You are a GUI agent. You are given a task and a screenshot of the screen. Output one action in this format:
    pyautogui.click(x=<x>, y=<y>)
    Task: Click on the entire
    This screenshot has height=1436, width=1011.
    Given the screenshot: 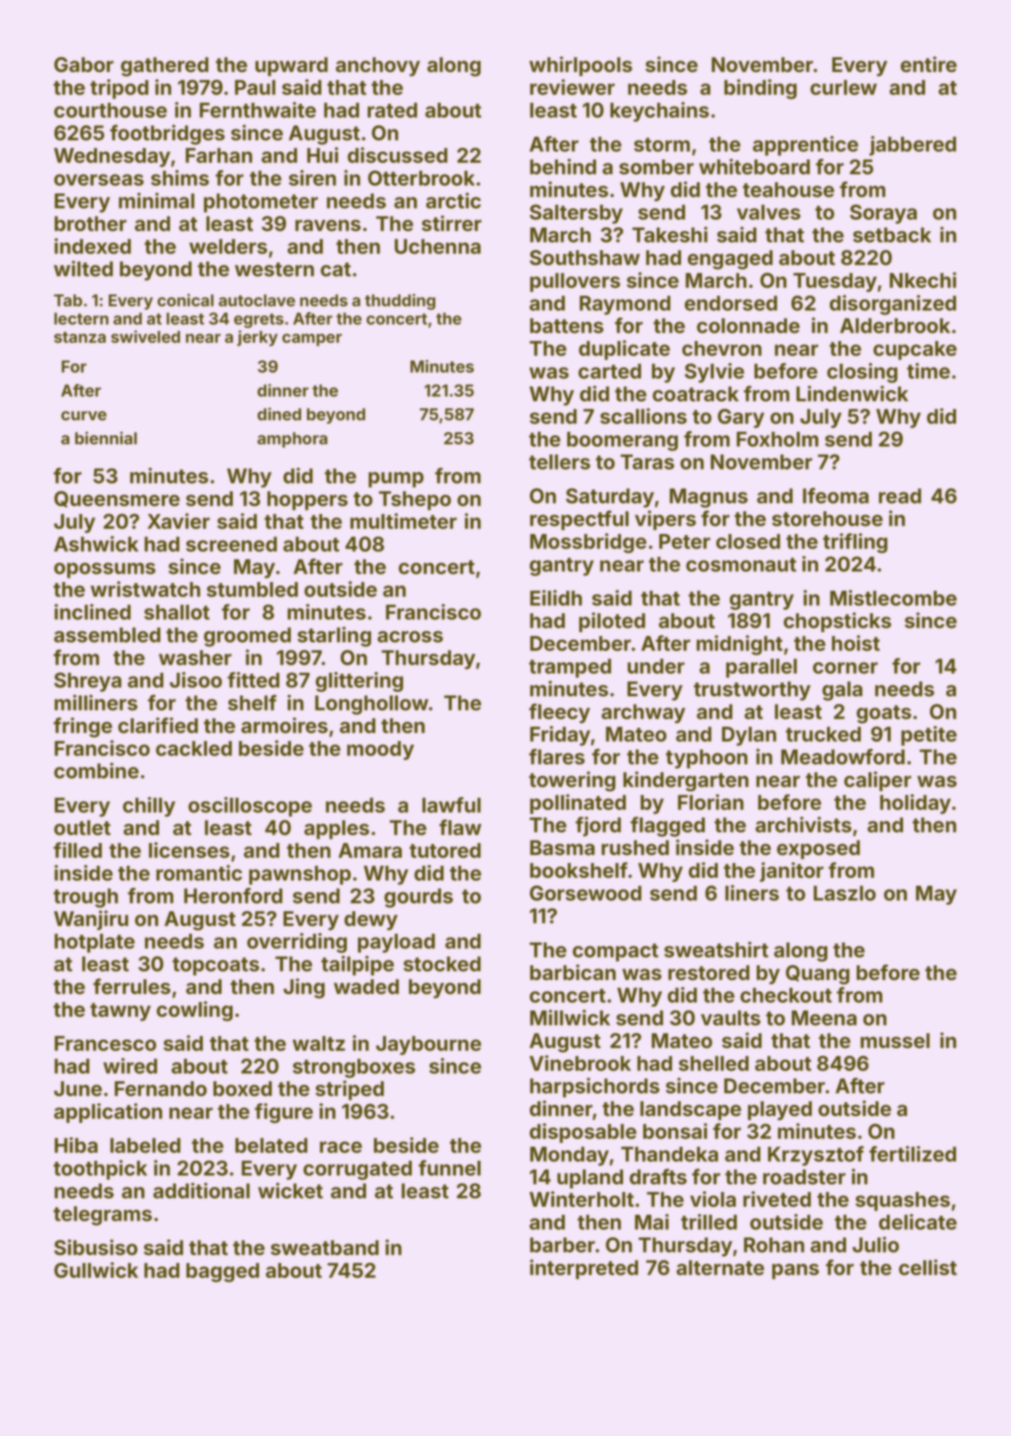 What is the action you would take?
    pyautogui.click(x=929, y=64)
